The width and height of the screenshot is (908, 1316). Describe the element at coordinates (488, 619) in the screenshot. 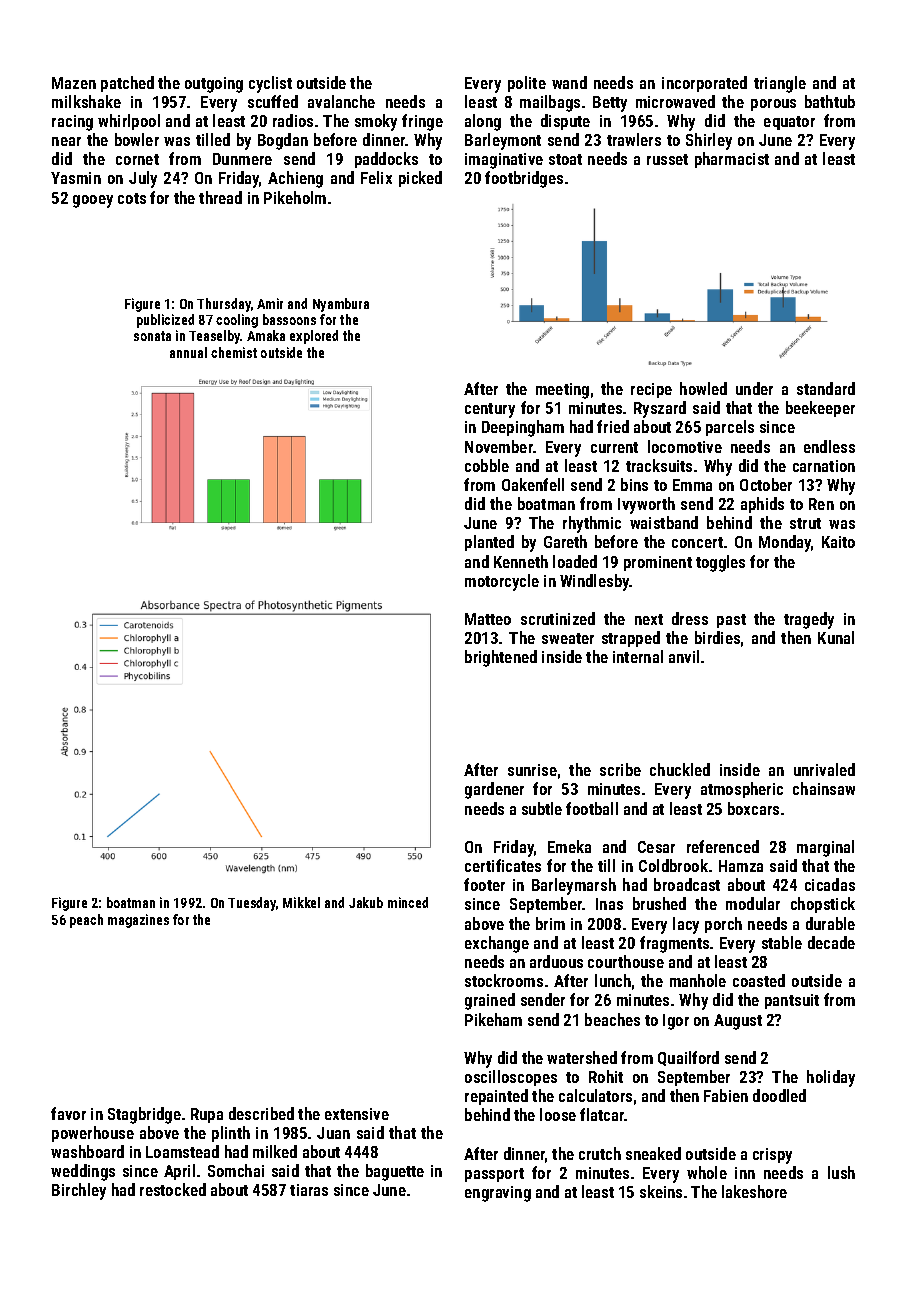

I see `Matteo` at that location.
